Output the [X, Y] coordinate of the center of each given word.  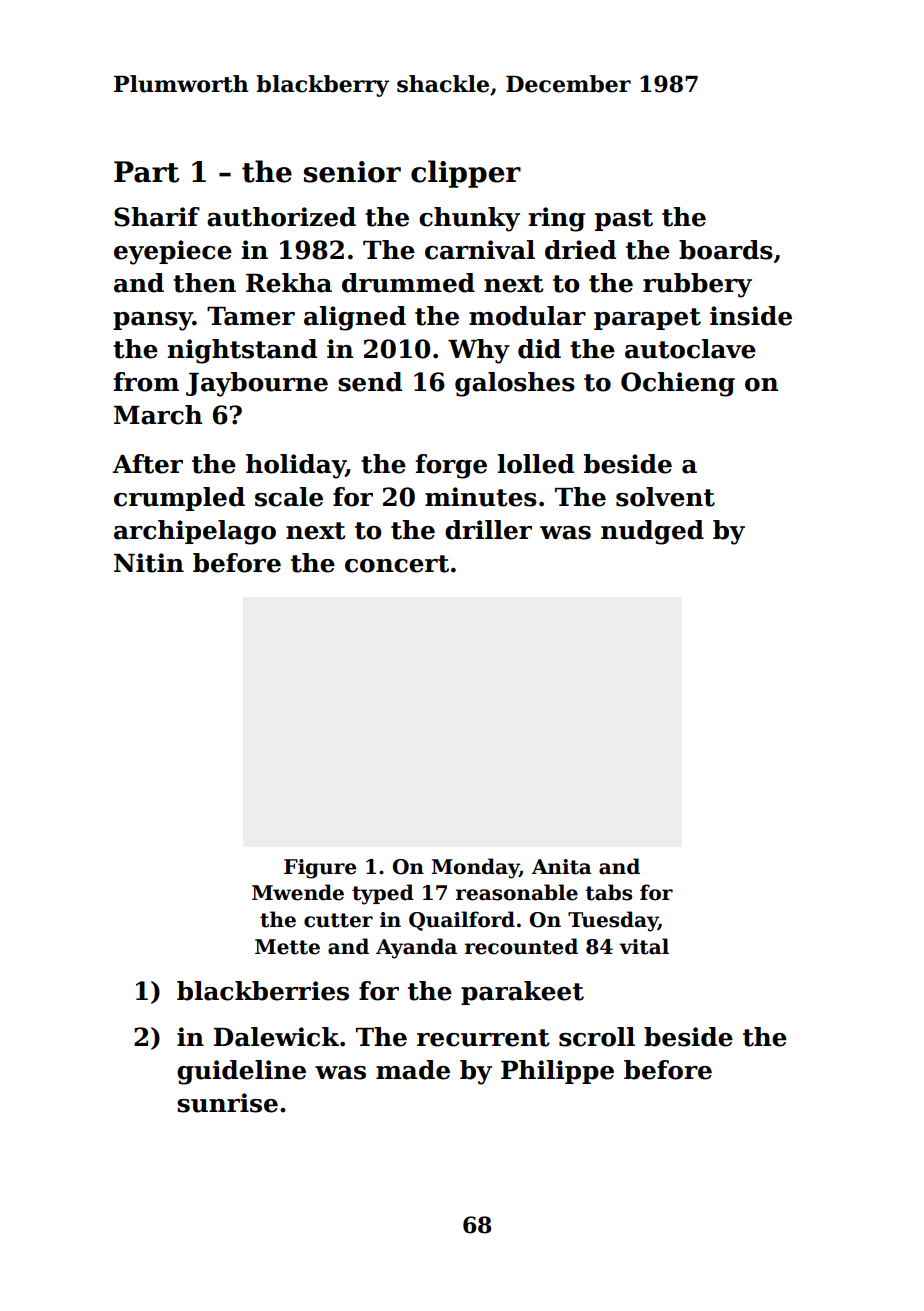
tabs [609, 892]
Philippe [557, 1072]
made [413, 1070]
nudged [652, 532]
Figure [320, 869]
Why [479, 351]
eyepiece [173, 252]
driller [488, 530]
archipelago [195, 532]
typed [383, 894]
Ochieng [678, 384]
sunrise [227, 1103]
